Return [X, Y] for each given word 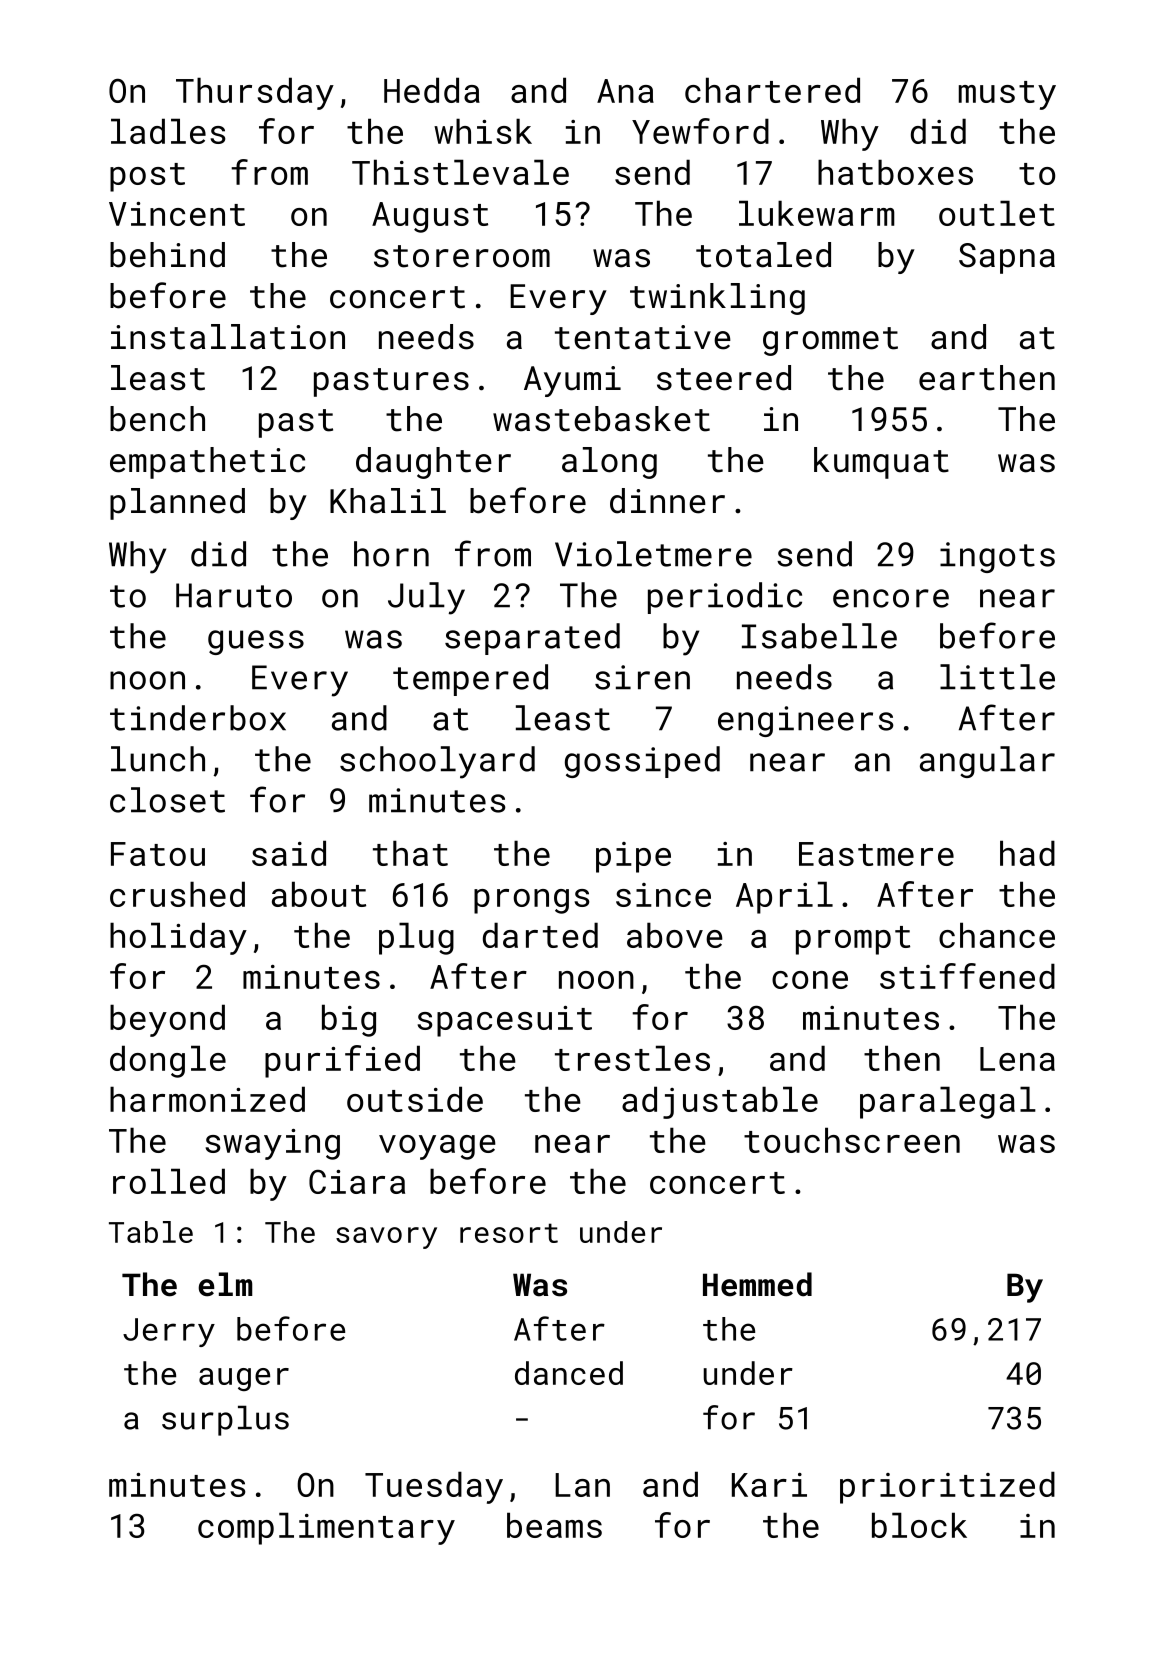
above [675, 935]
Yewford [700, 131]
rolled [169, 1181]
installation [228, 337]
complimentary [326, 1528]
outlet [997, 213]
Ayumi [572, 381]
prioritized [947, 1487]
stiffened [967, 976]
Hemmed [757, 1284]
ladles [168, 131]
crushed [177, 894]
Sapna [1007, 258]
